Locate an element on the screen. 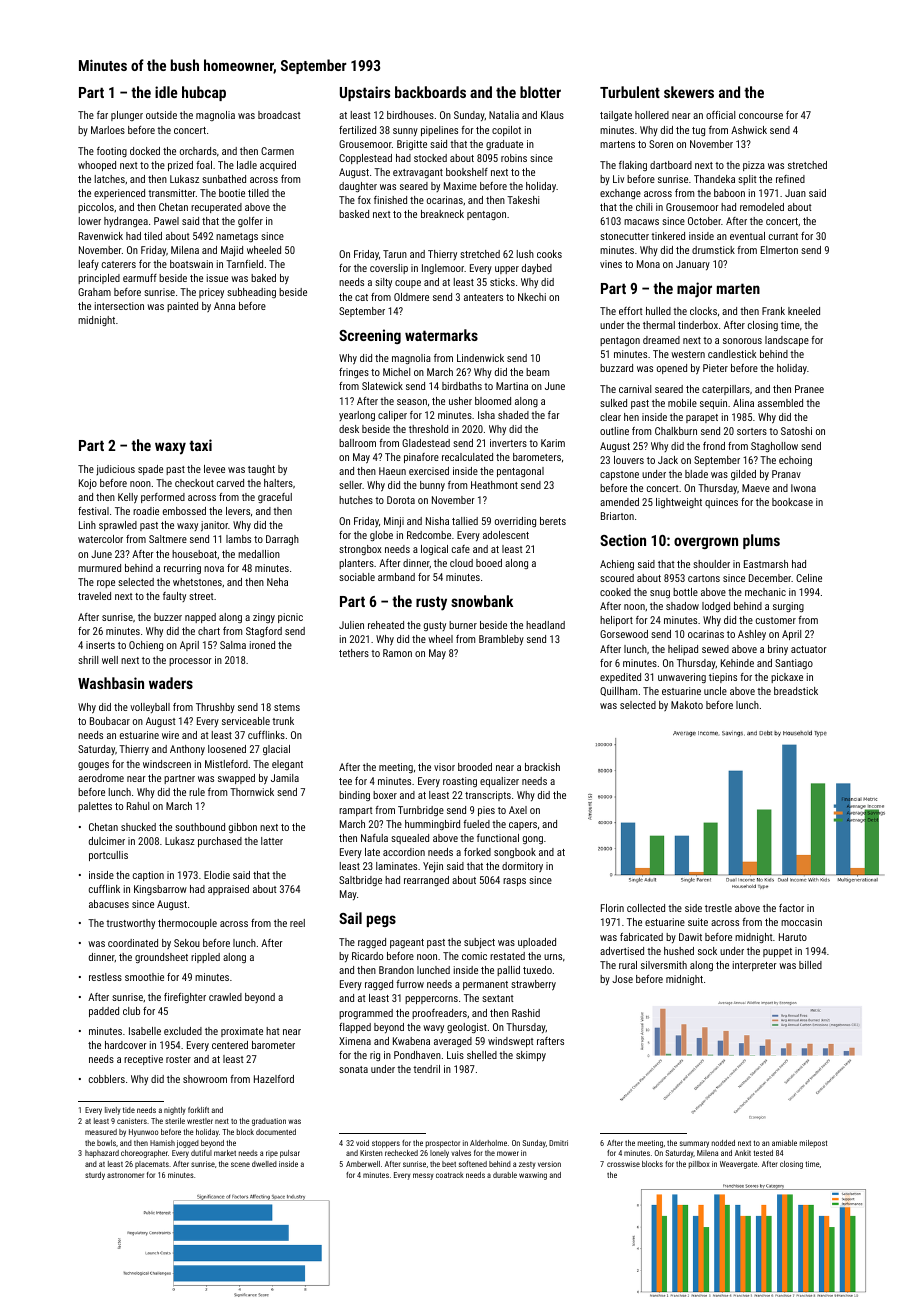 This screenshot has height=1316, width=908. programmed is located at coordinates (366, 1014).
